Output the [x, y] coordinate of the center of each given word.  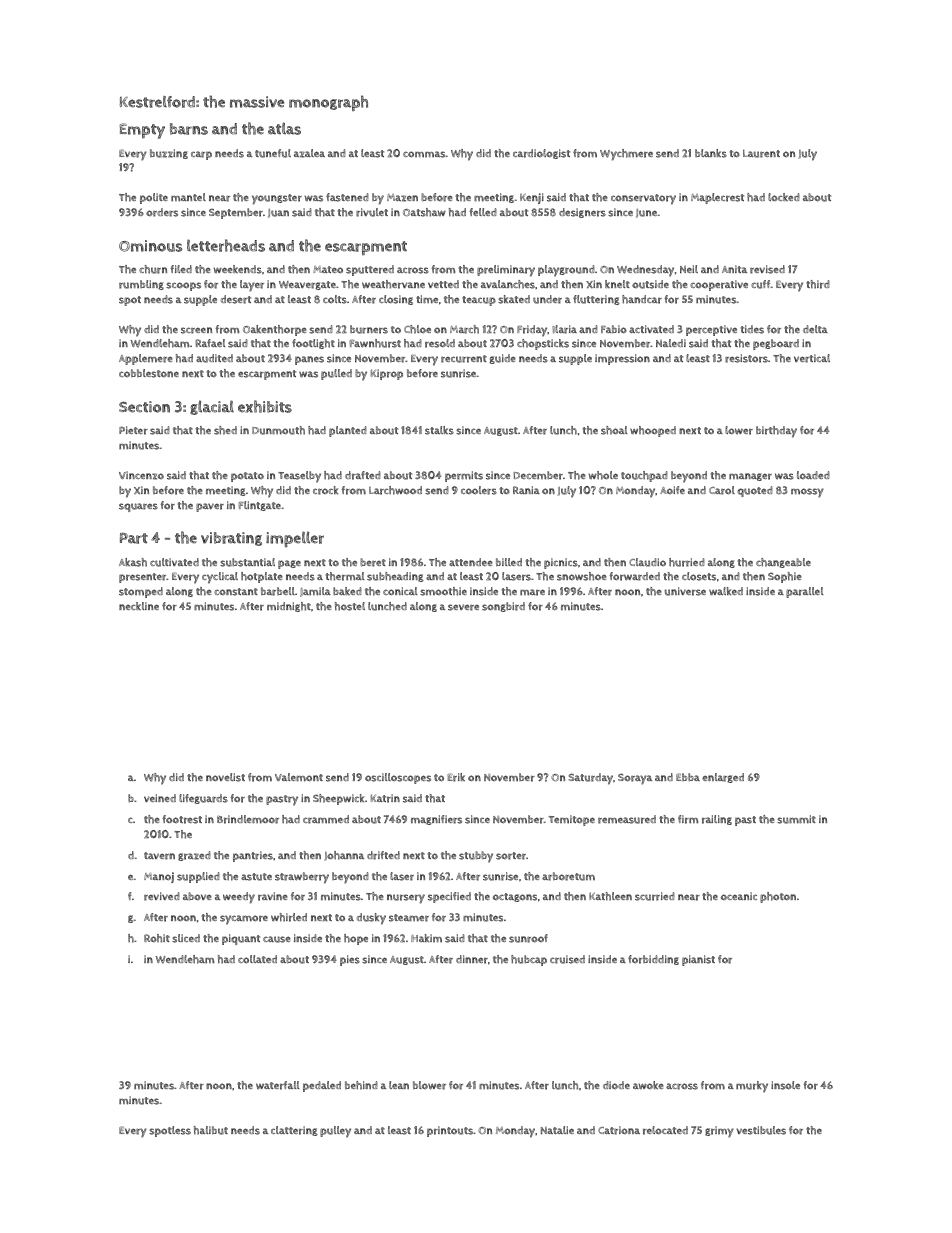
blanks [711, 153]
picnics [561, 563]
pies [350, 960]
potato [247, 477]
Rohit [157, 938]
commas [424, 154]
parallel [805, 592]
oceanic [739, 896]
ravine [273, 896]
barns [189, 129]
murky [752, 1087]
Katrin [385, 798]
